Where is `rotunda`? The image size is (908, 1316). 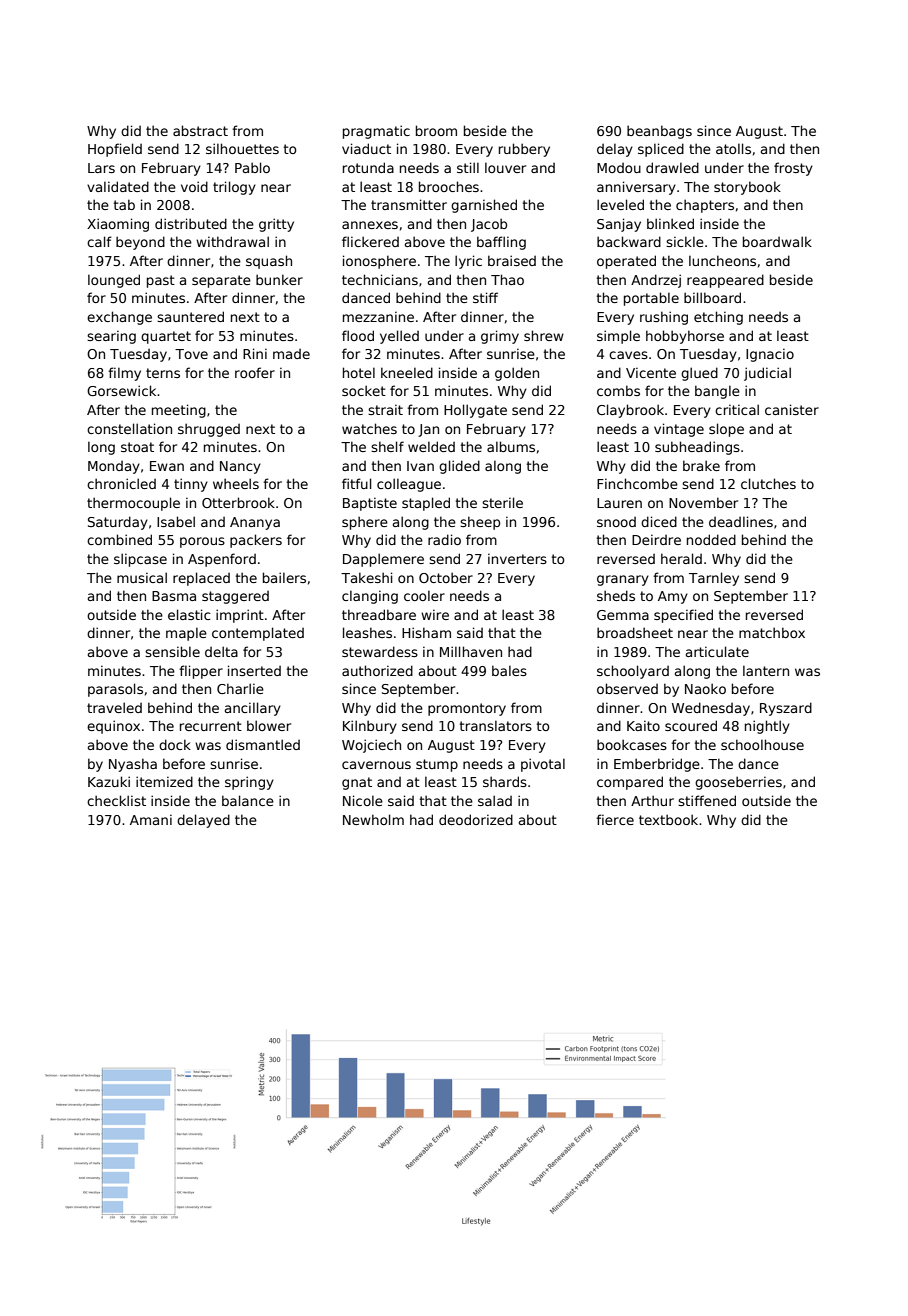
rotunda is located at coordinates (368, 167).
